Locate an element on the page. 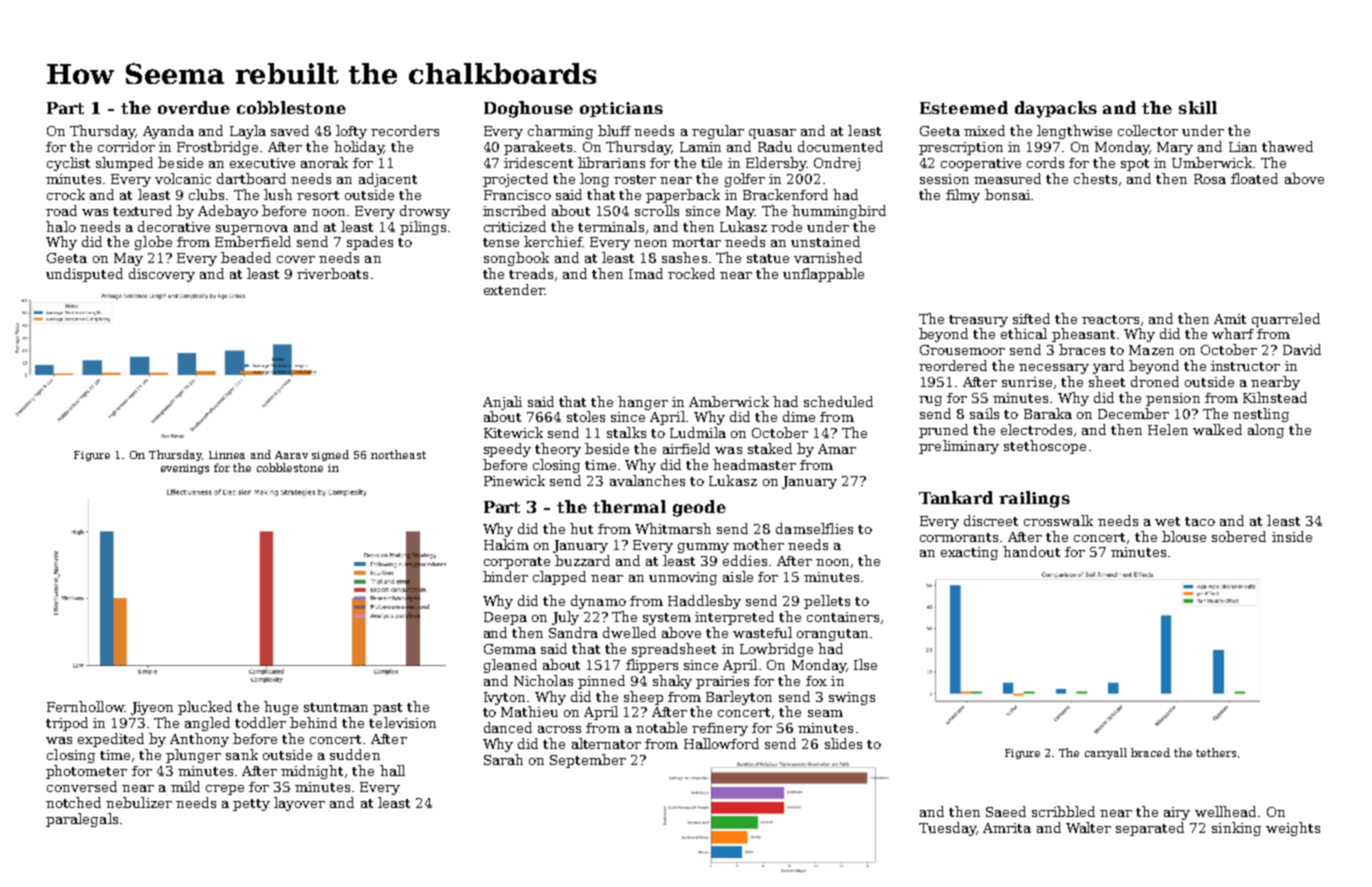  walked is located at coordinates (1217, 429).
